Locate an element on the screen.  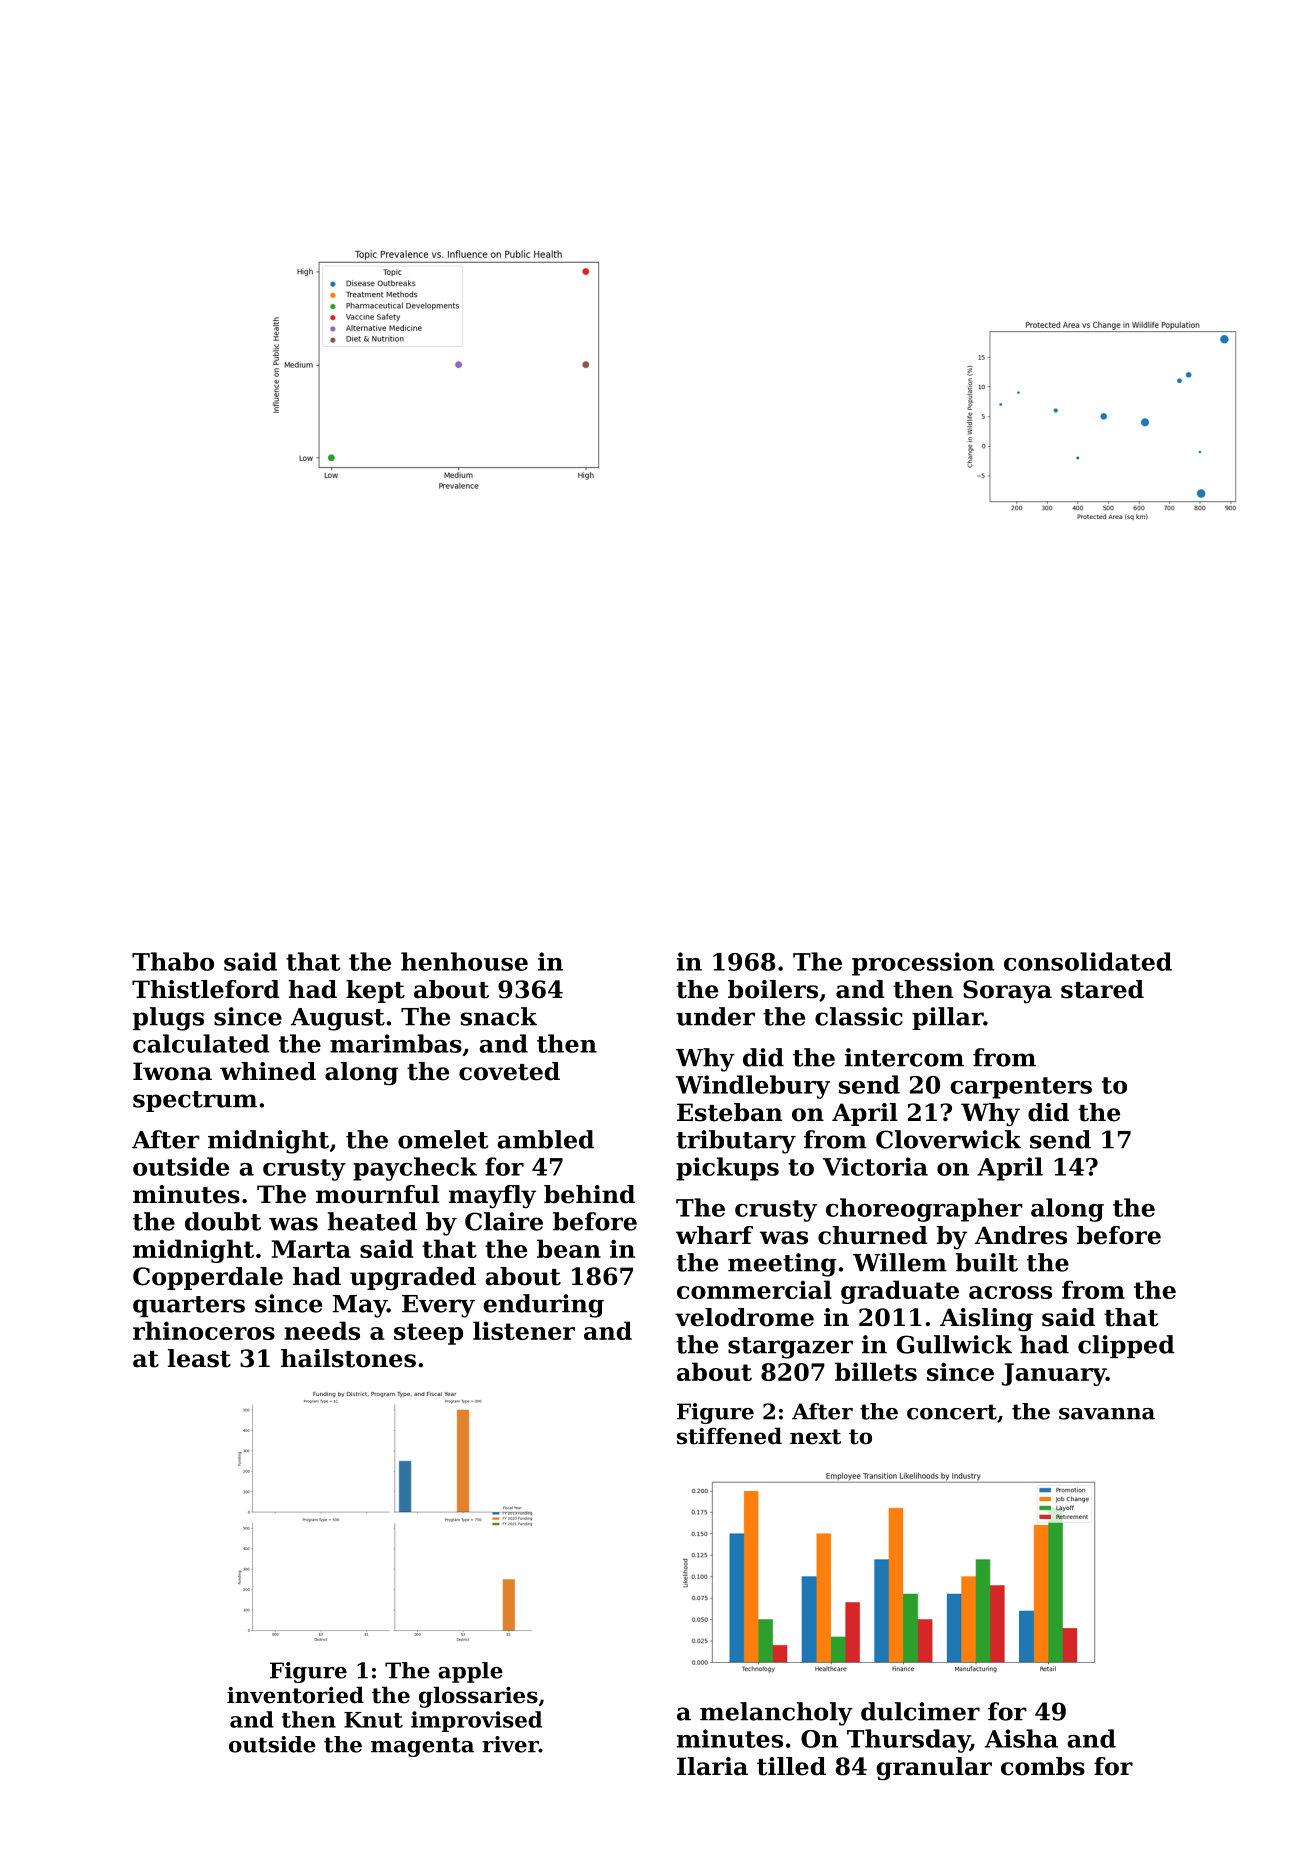
bean is located at coordinates (569, 1248).
